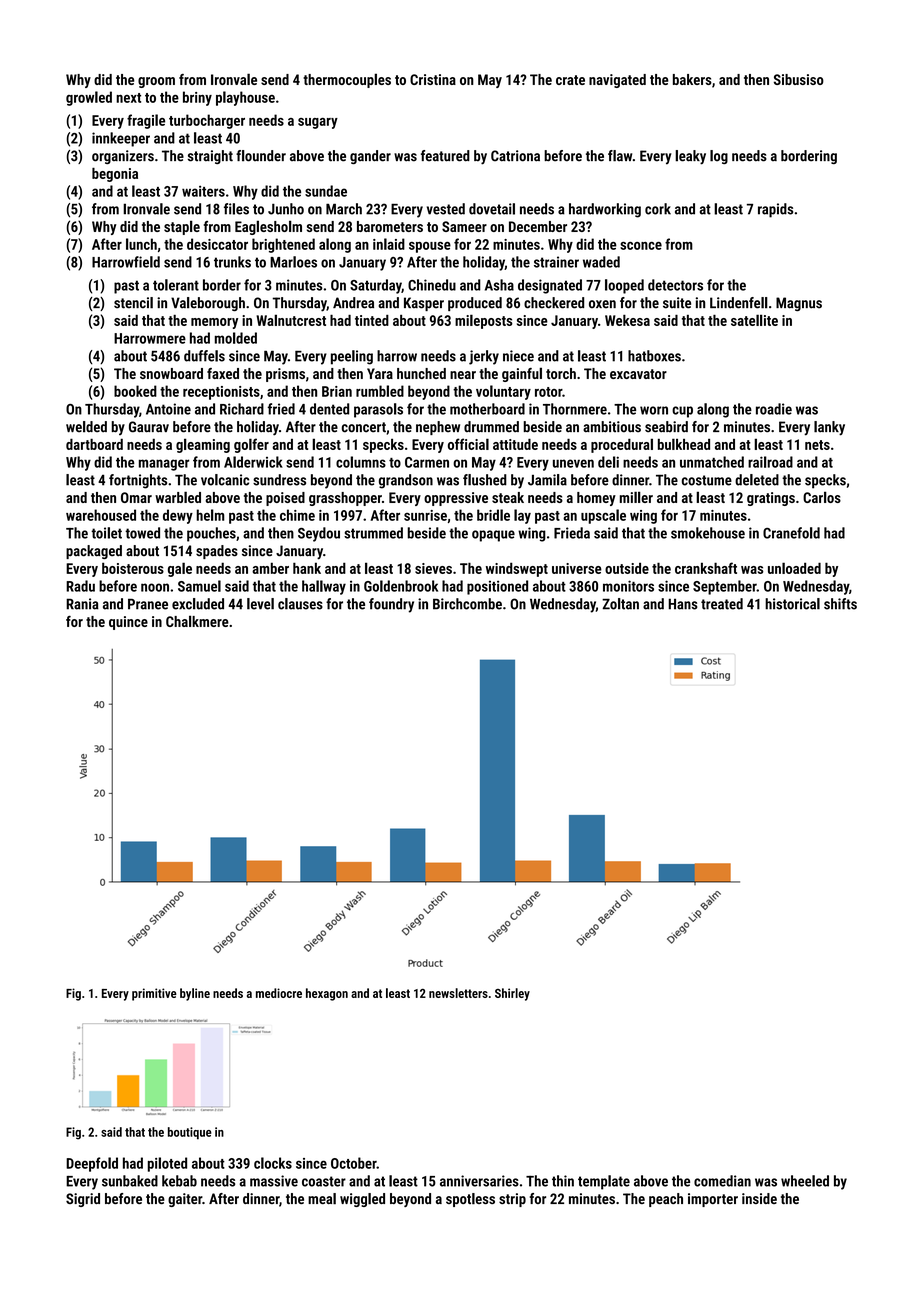  I want to click on Goldenbrook, so click(401, 586).
